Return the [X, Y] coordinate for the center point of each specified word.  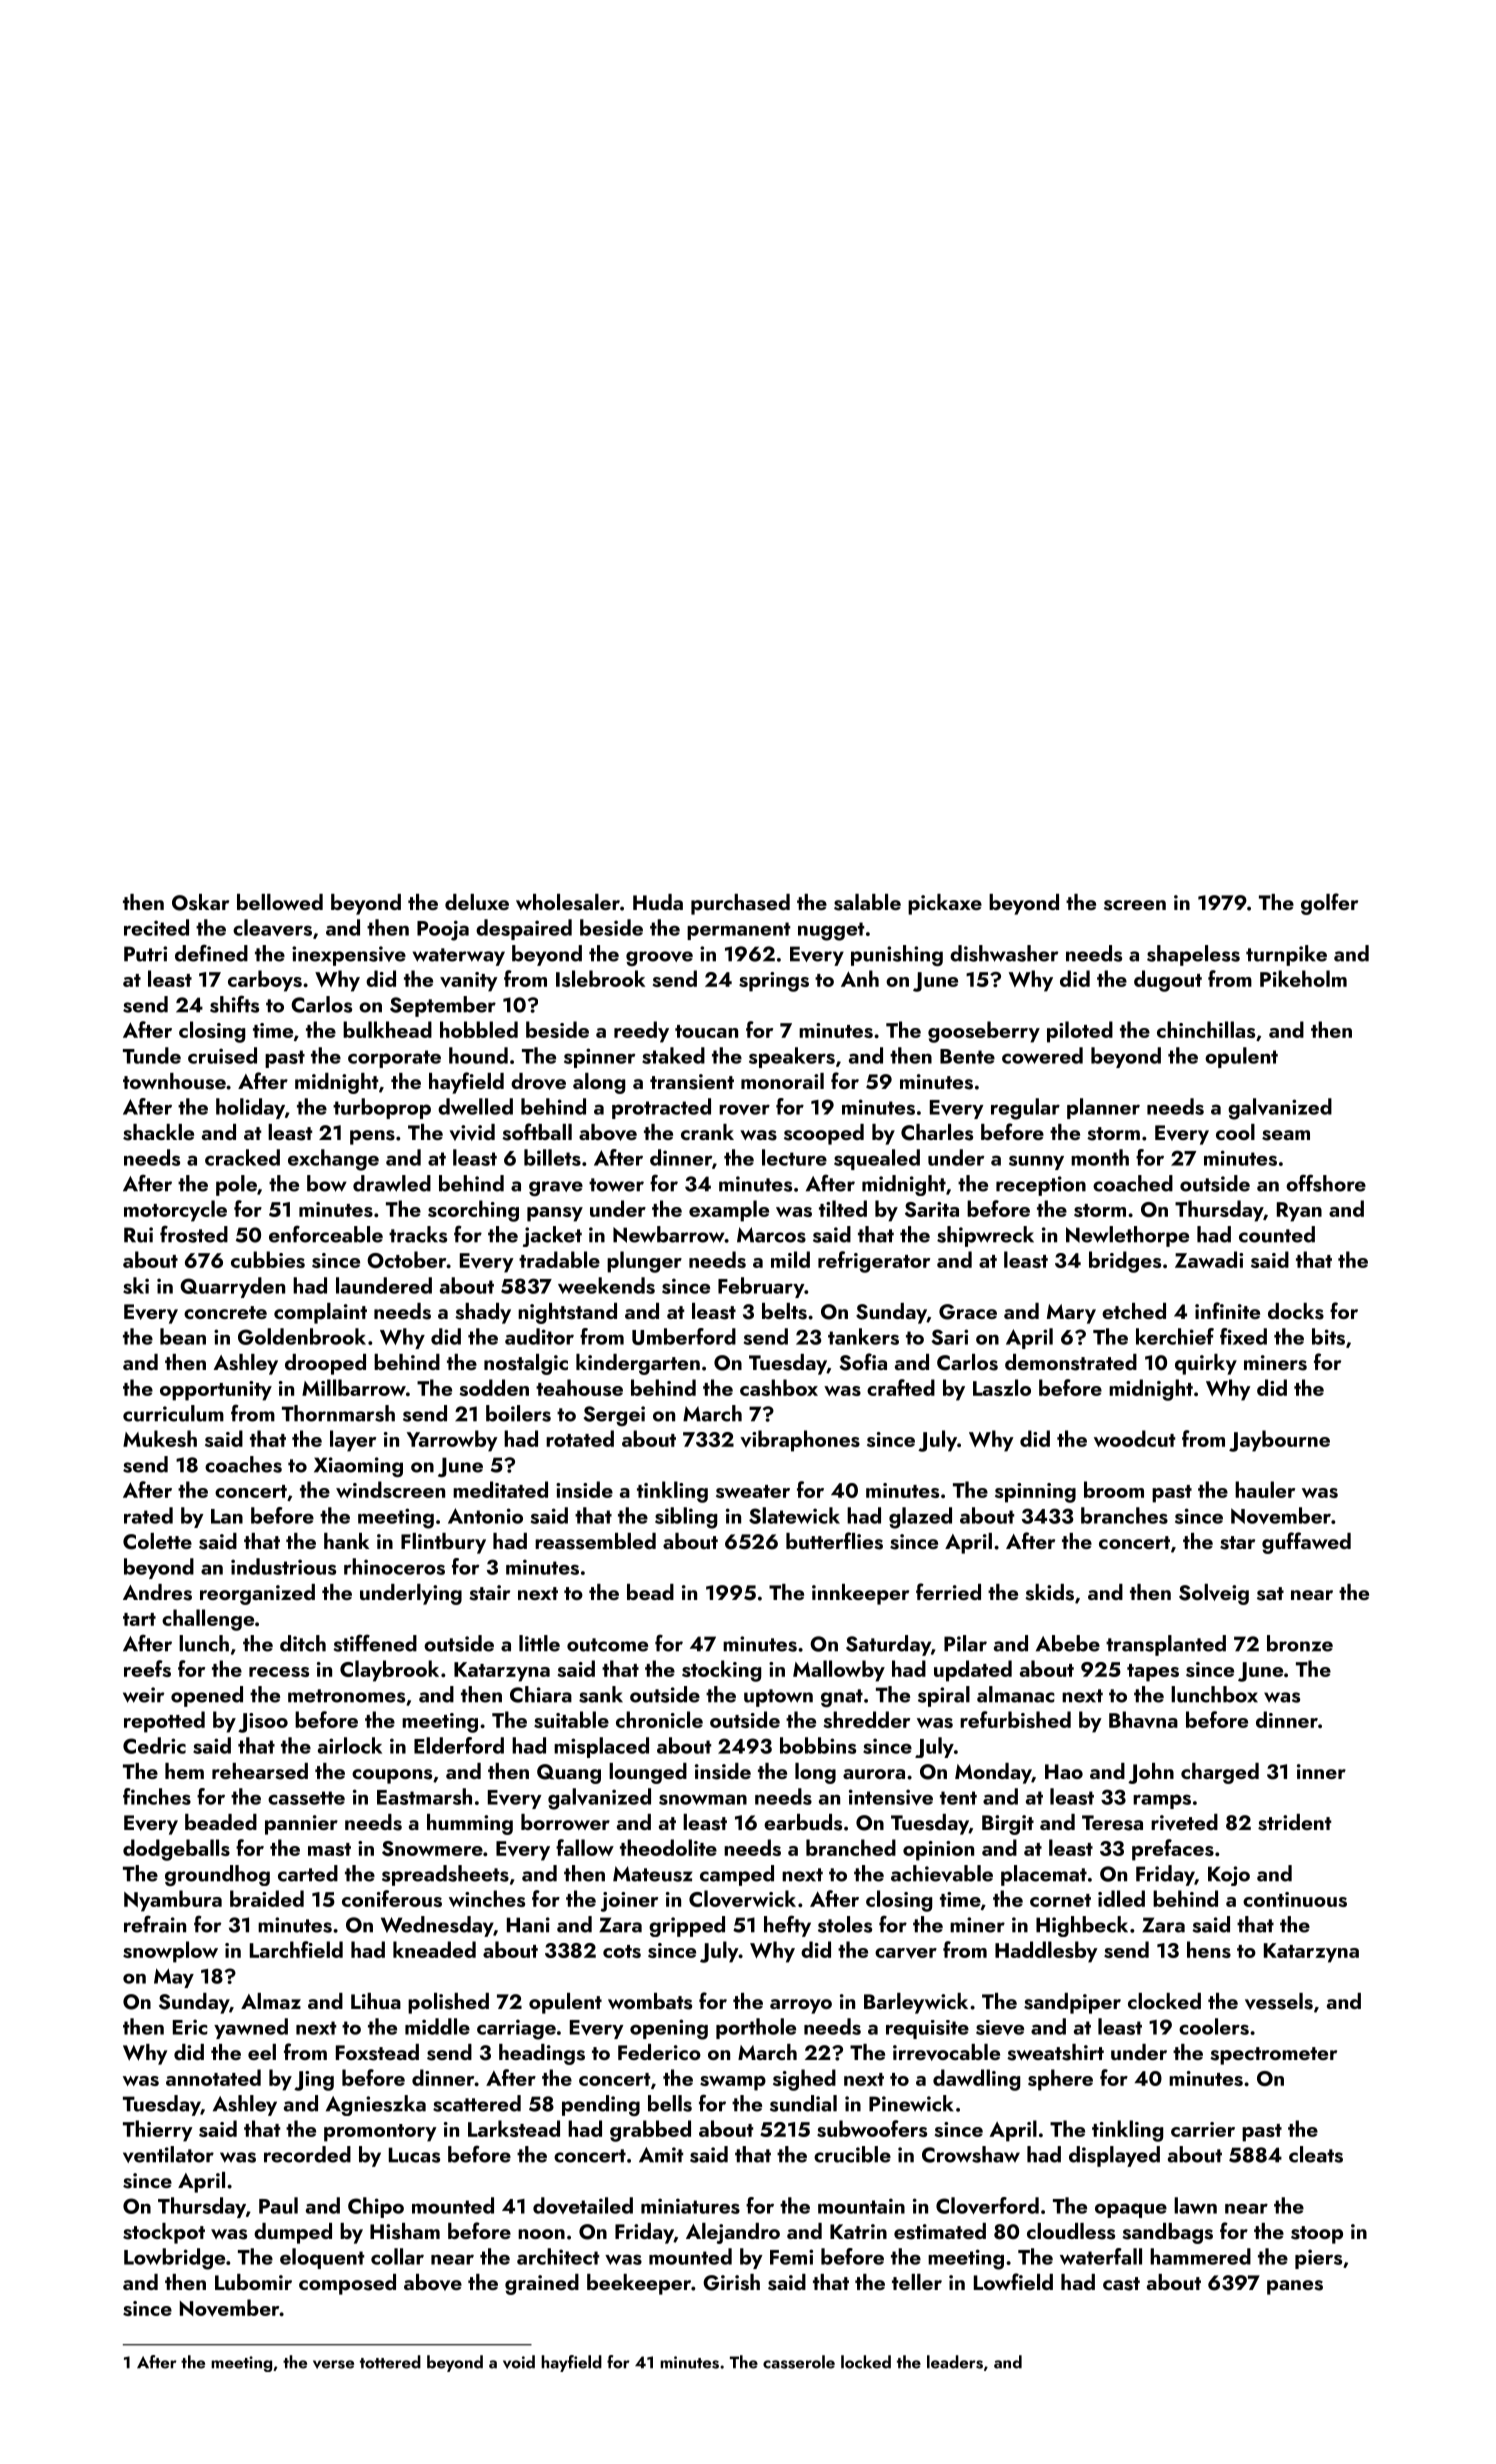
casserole [799, 2362]
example [729, 1211]
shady [483, 1313]
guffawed [1306, 1543]
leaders [955, 2362]
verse [333, 2364]
